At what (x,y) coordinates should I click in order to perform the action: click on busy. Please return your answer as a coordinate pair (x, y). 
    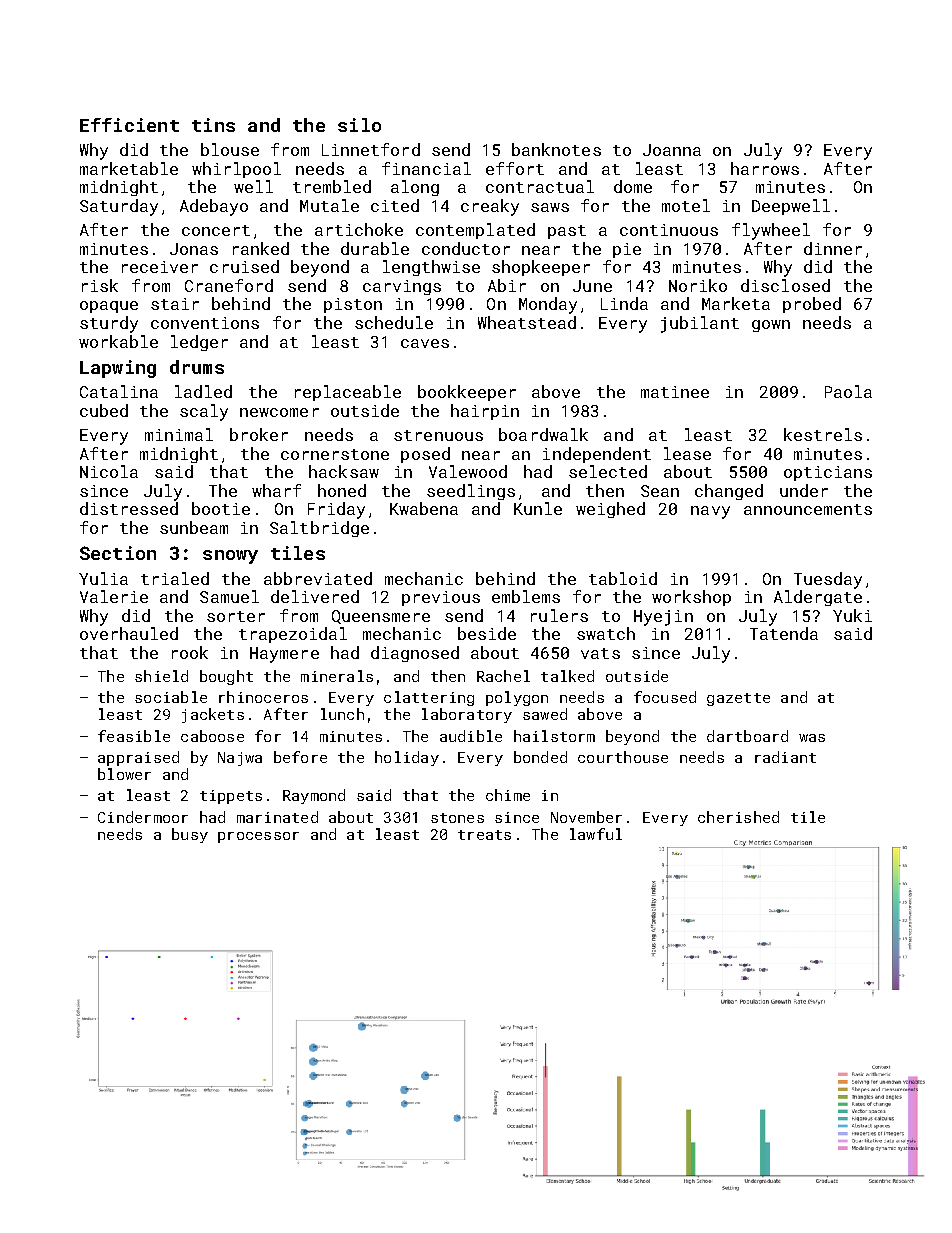
    Looking at the image, I should click on (190, 835).
